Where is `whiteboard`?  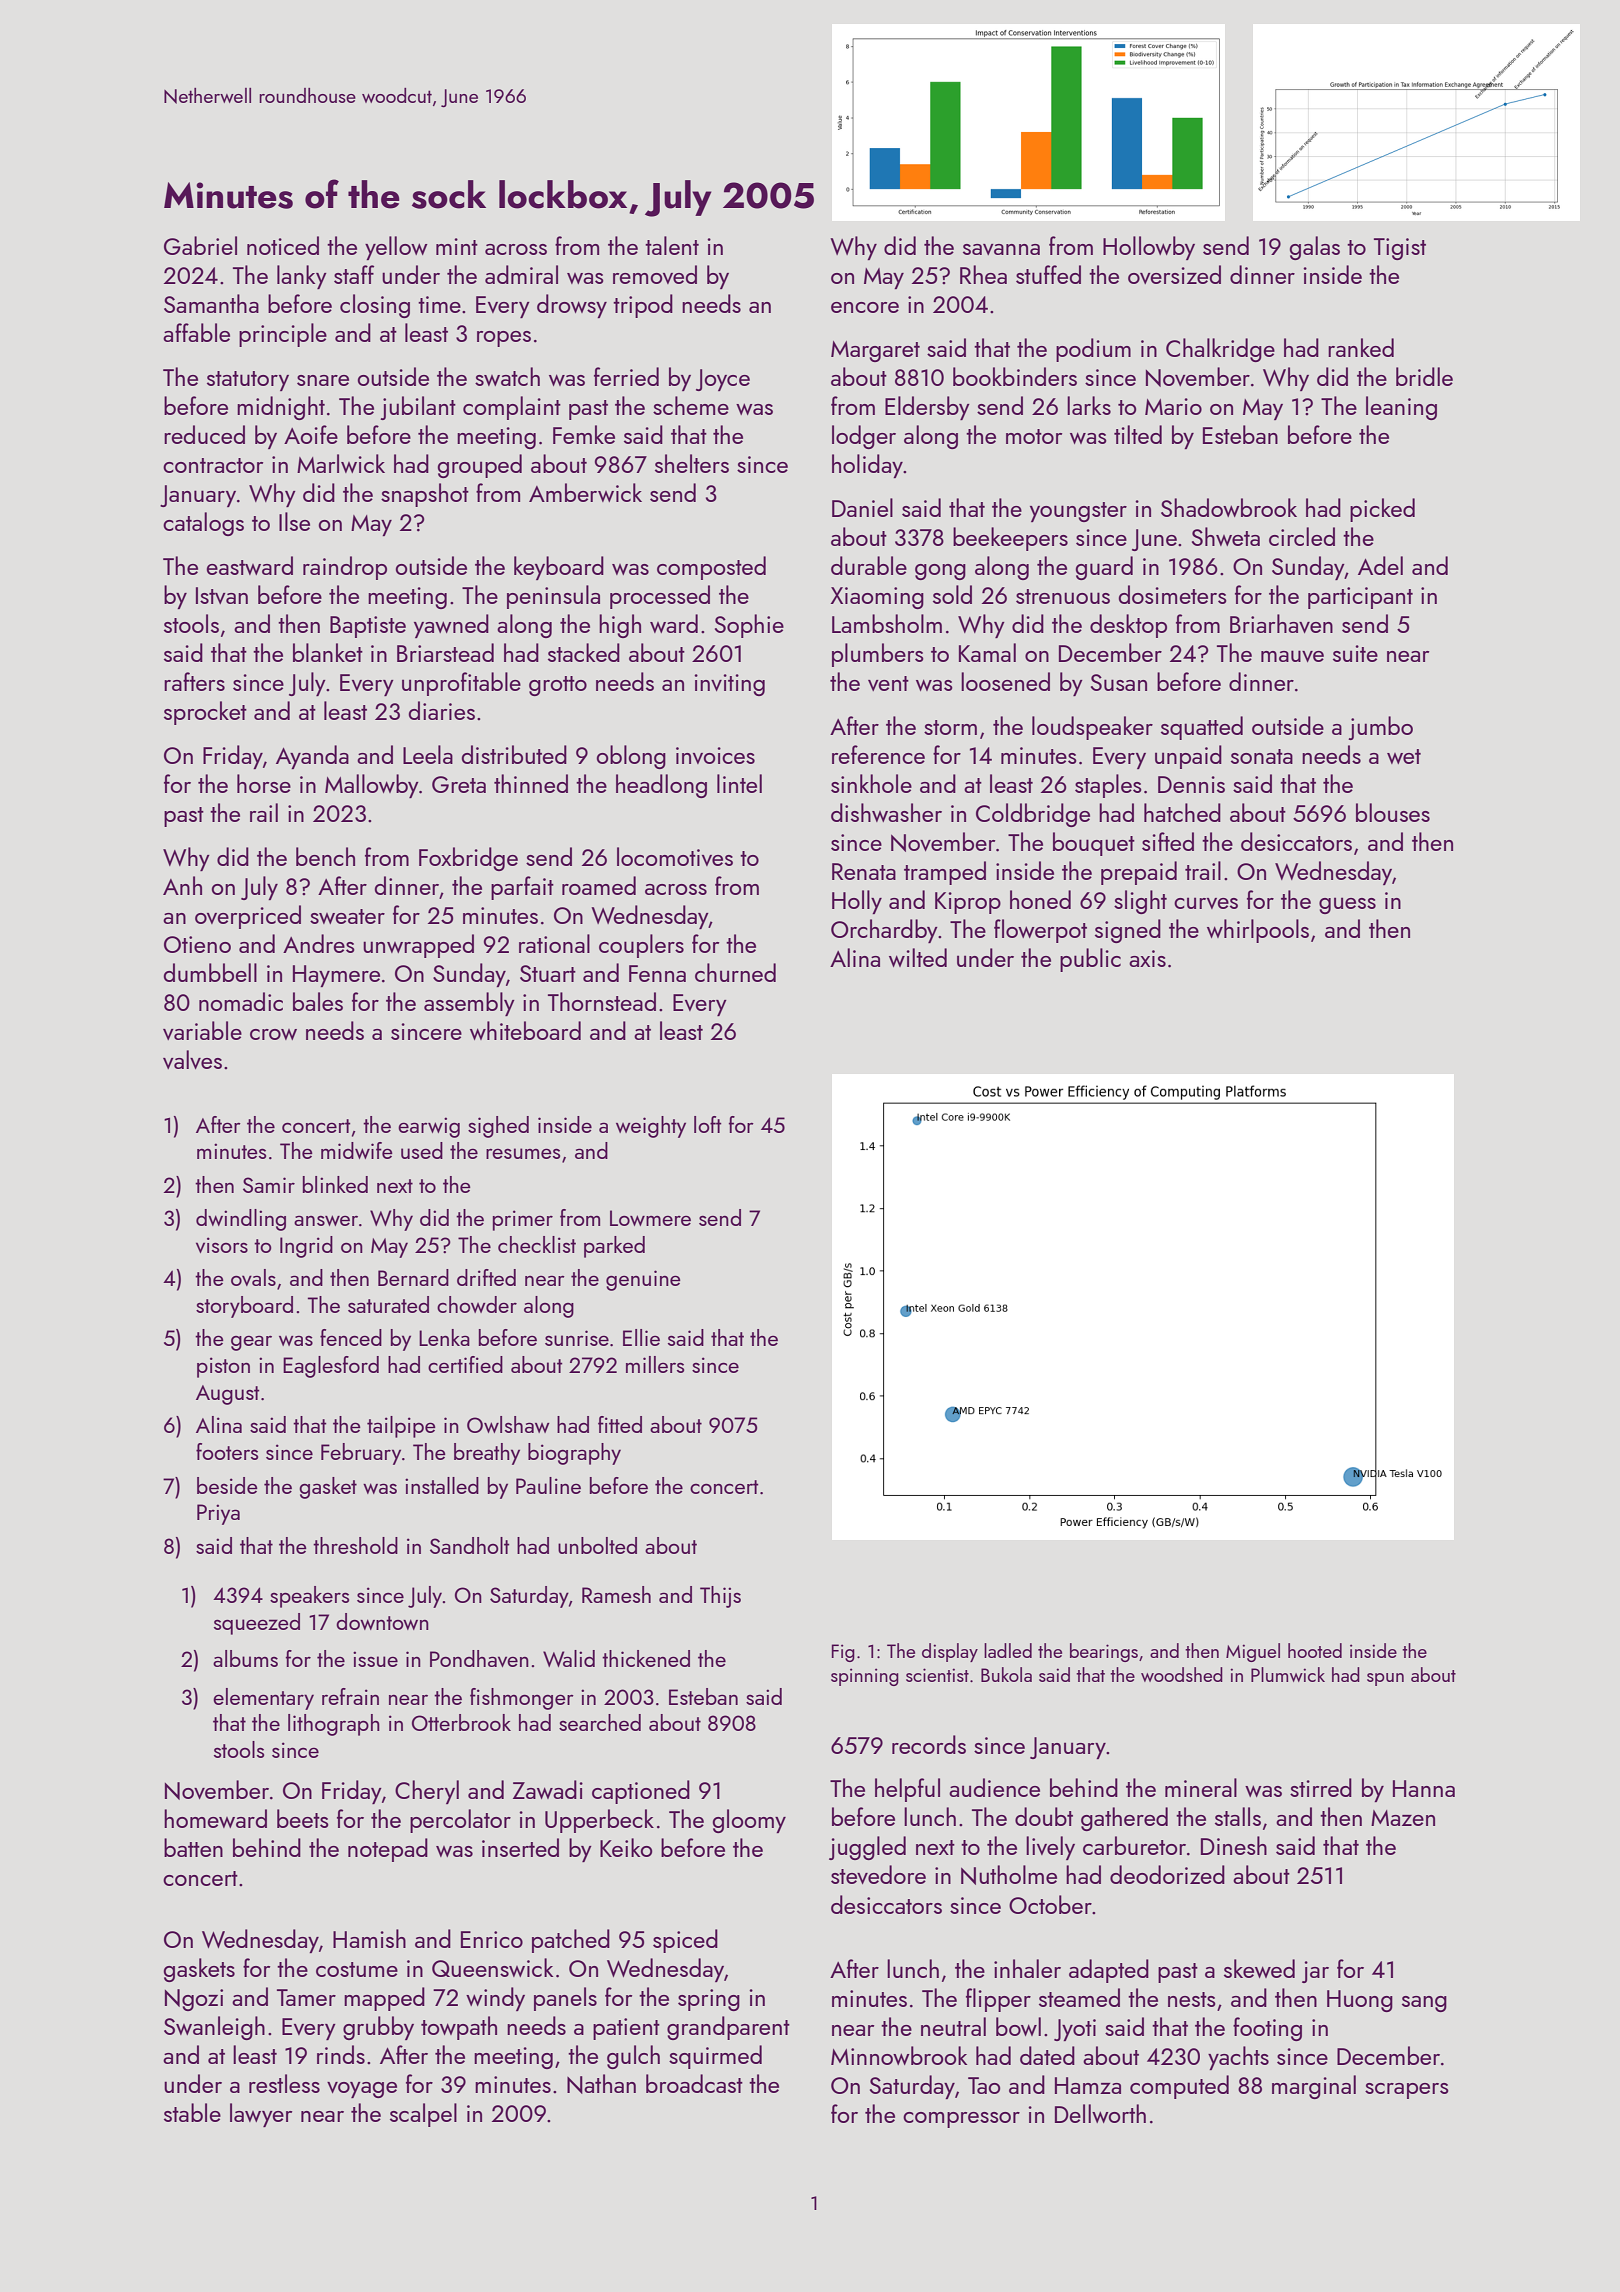
whiteboard is located at coordinates (525, 1030).
